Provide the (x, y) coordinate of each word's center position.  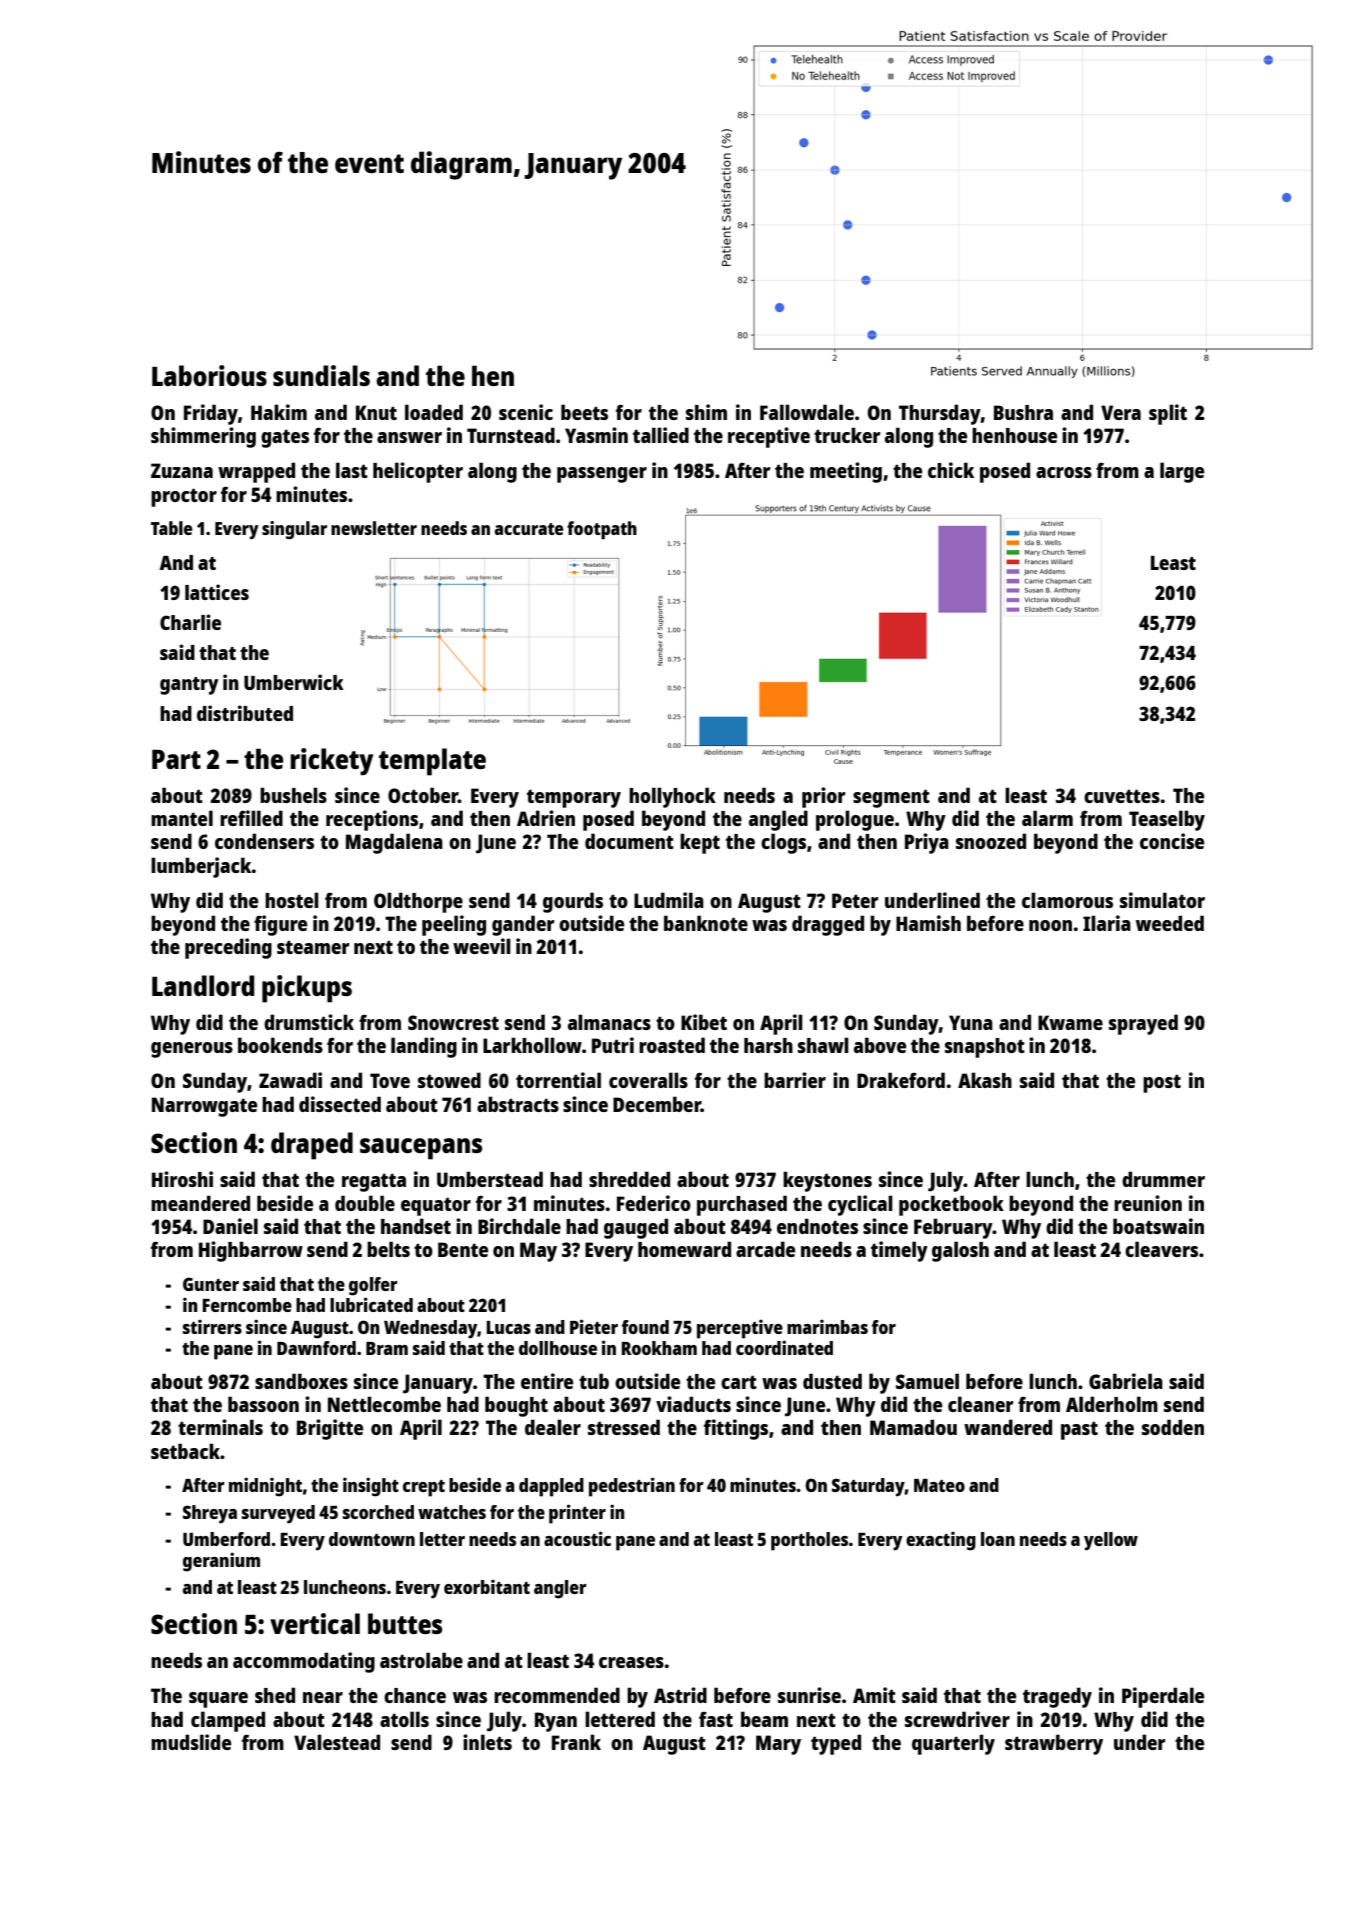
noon (1050, 925)
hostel (292, 900)
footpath (602, 530)
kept (700, 843)
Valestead (337, 1742)
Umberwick (294, 682)
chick (951, 470)
